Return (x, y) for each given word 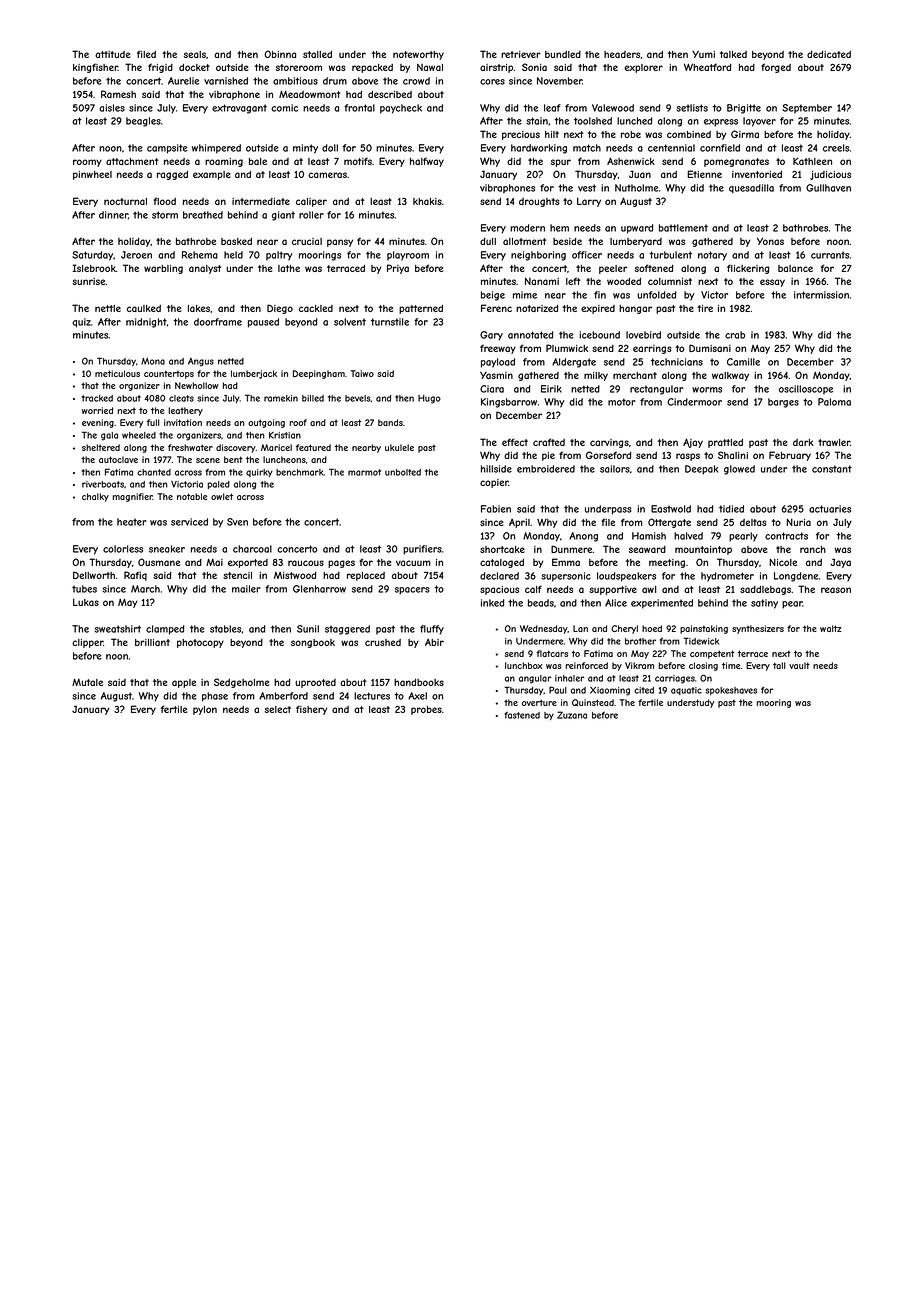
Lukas (86, 602)
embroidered (546, 469)
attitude (112, 54)
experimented (662, 604)
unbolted (403, 472)
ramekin (281, 398)
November (559, 81)
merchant (635, 375)
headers (622, 54)
